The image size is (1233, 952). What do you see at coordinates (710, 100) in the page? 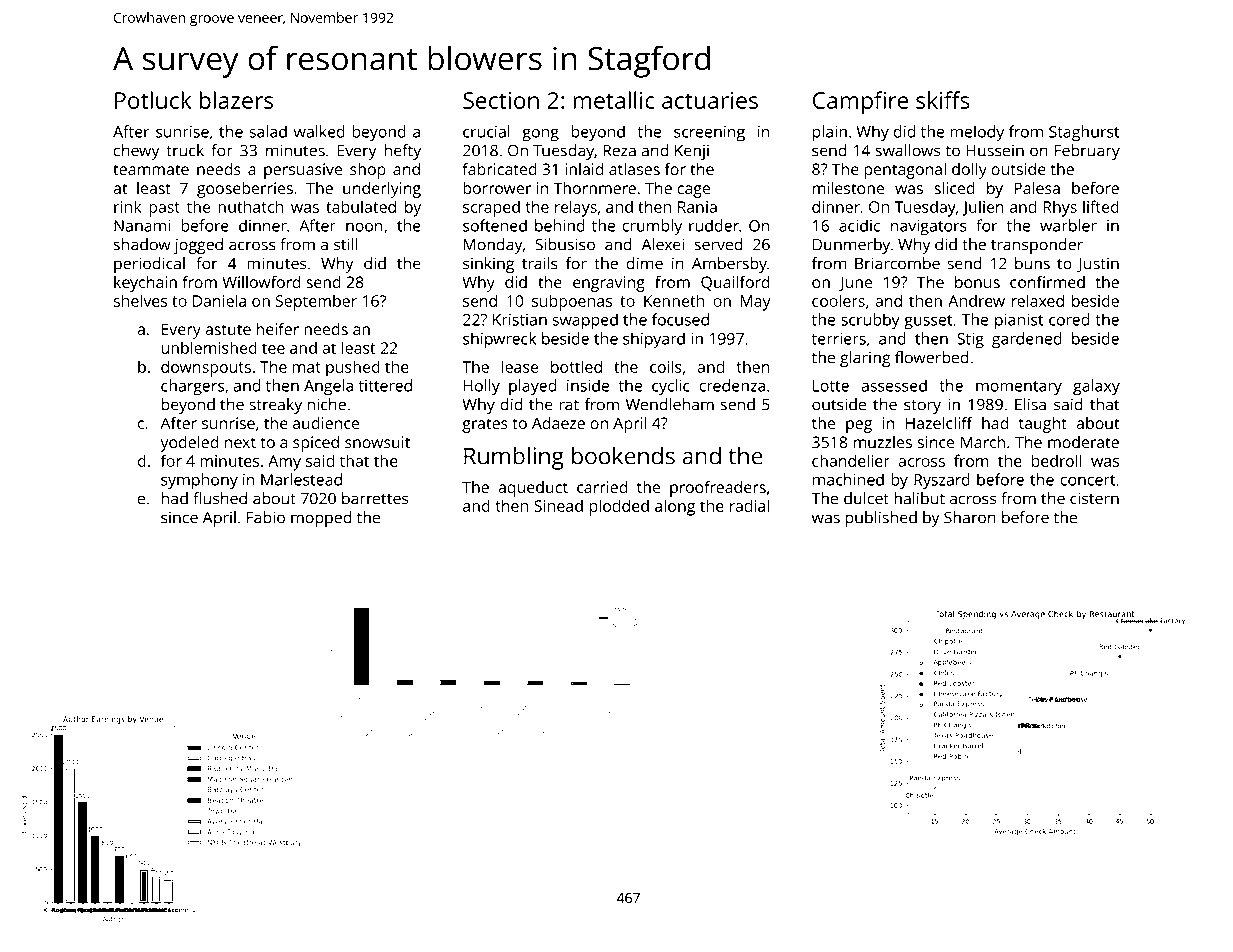
I see `actuaries` at bounding box center [710, 100].
